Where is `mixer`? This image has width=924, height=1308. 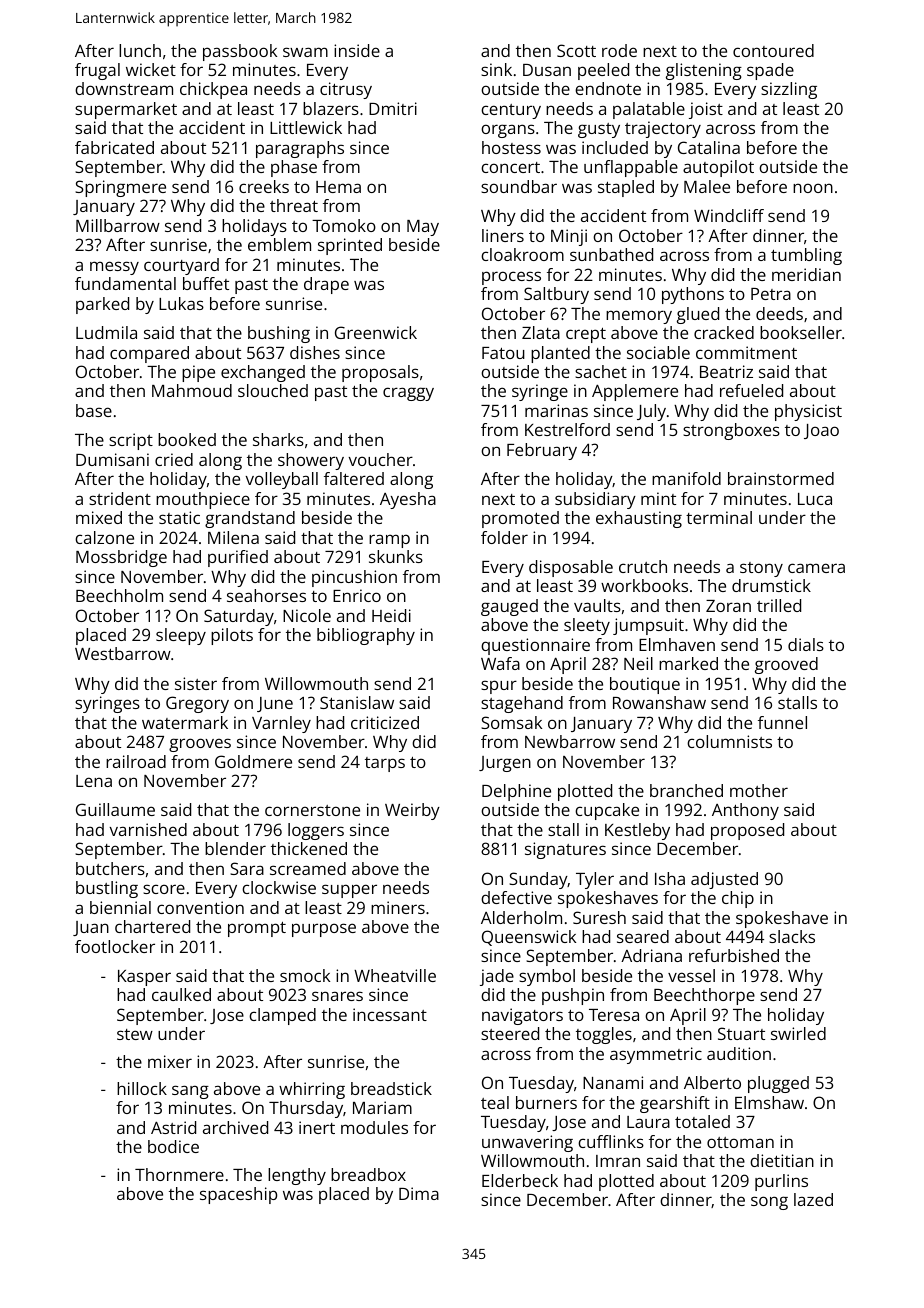
mixer is located at coordinates (170, 1061).
